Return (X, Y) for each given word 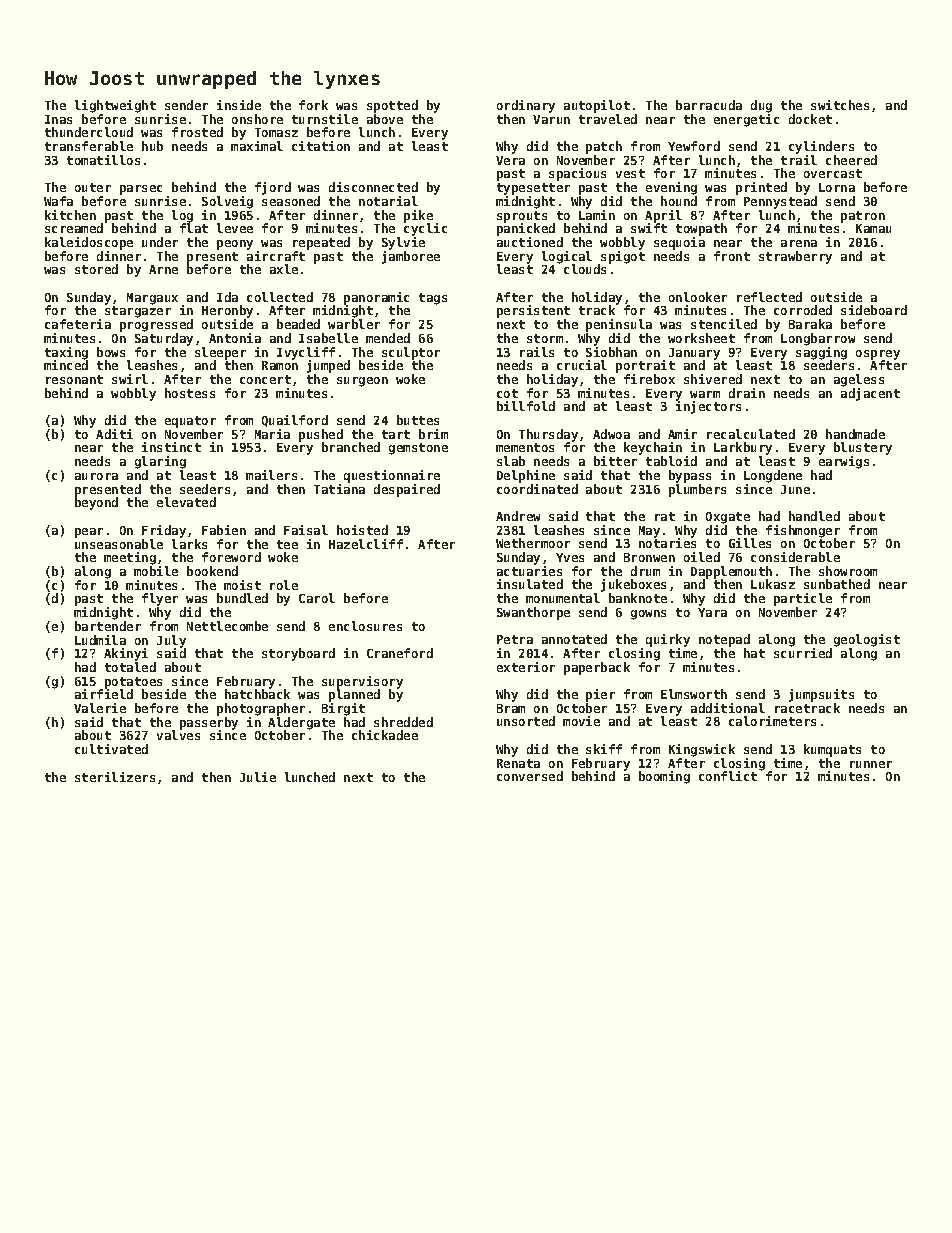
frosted (197, 132)
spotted (392, 106)
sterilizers (115, 777)
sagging (821, 353)
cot (507, 393)
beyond (96, 503)
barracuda (709, 105)
